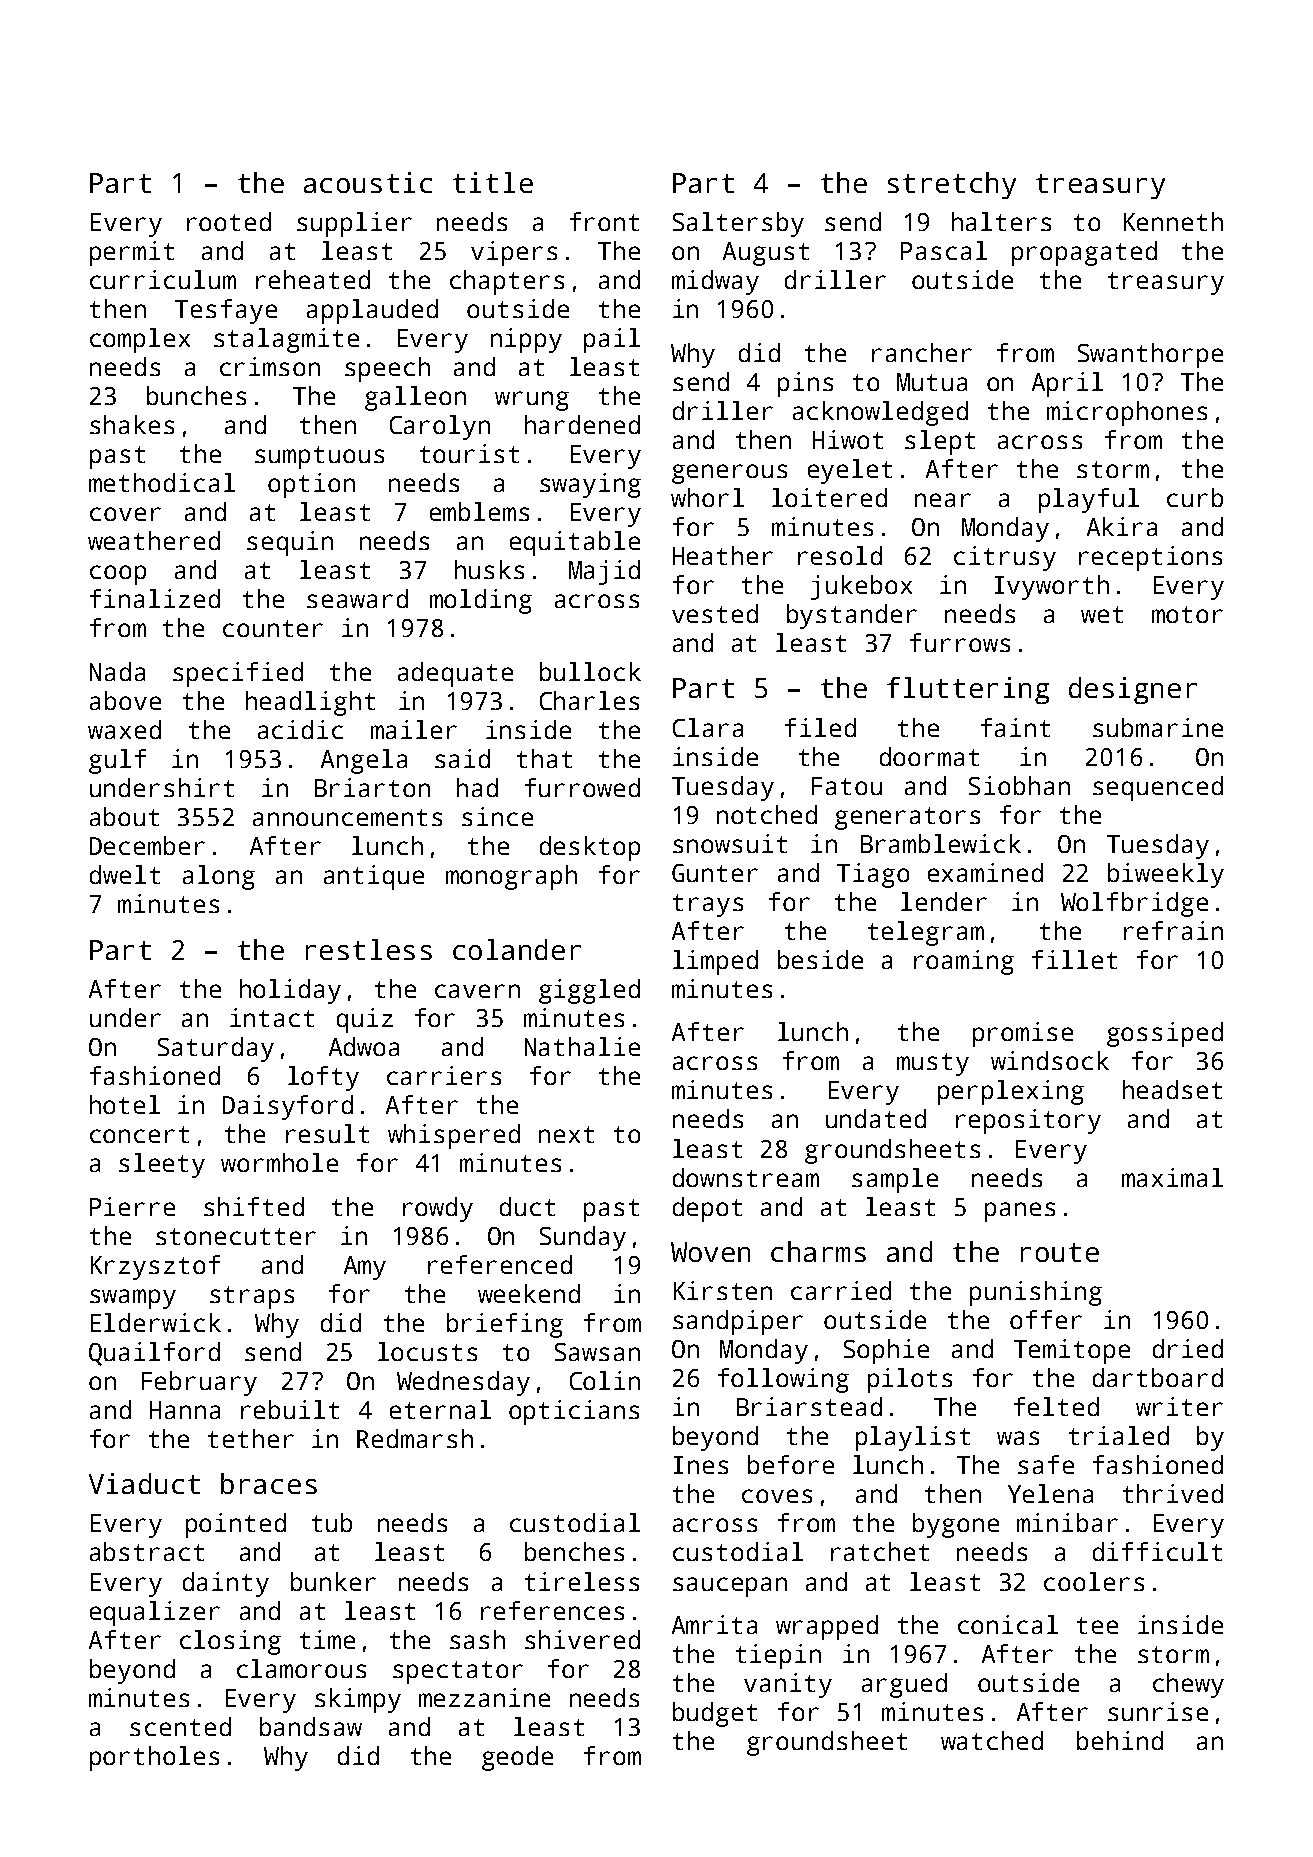 The height and width of the screenshot is (1857, 1313). What do you see at coordinates (269, 1483) in the screenshot?
I see `braces` at bounding box center [269, 1483].
